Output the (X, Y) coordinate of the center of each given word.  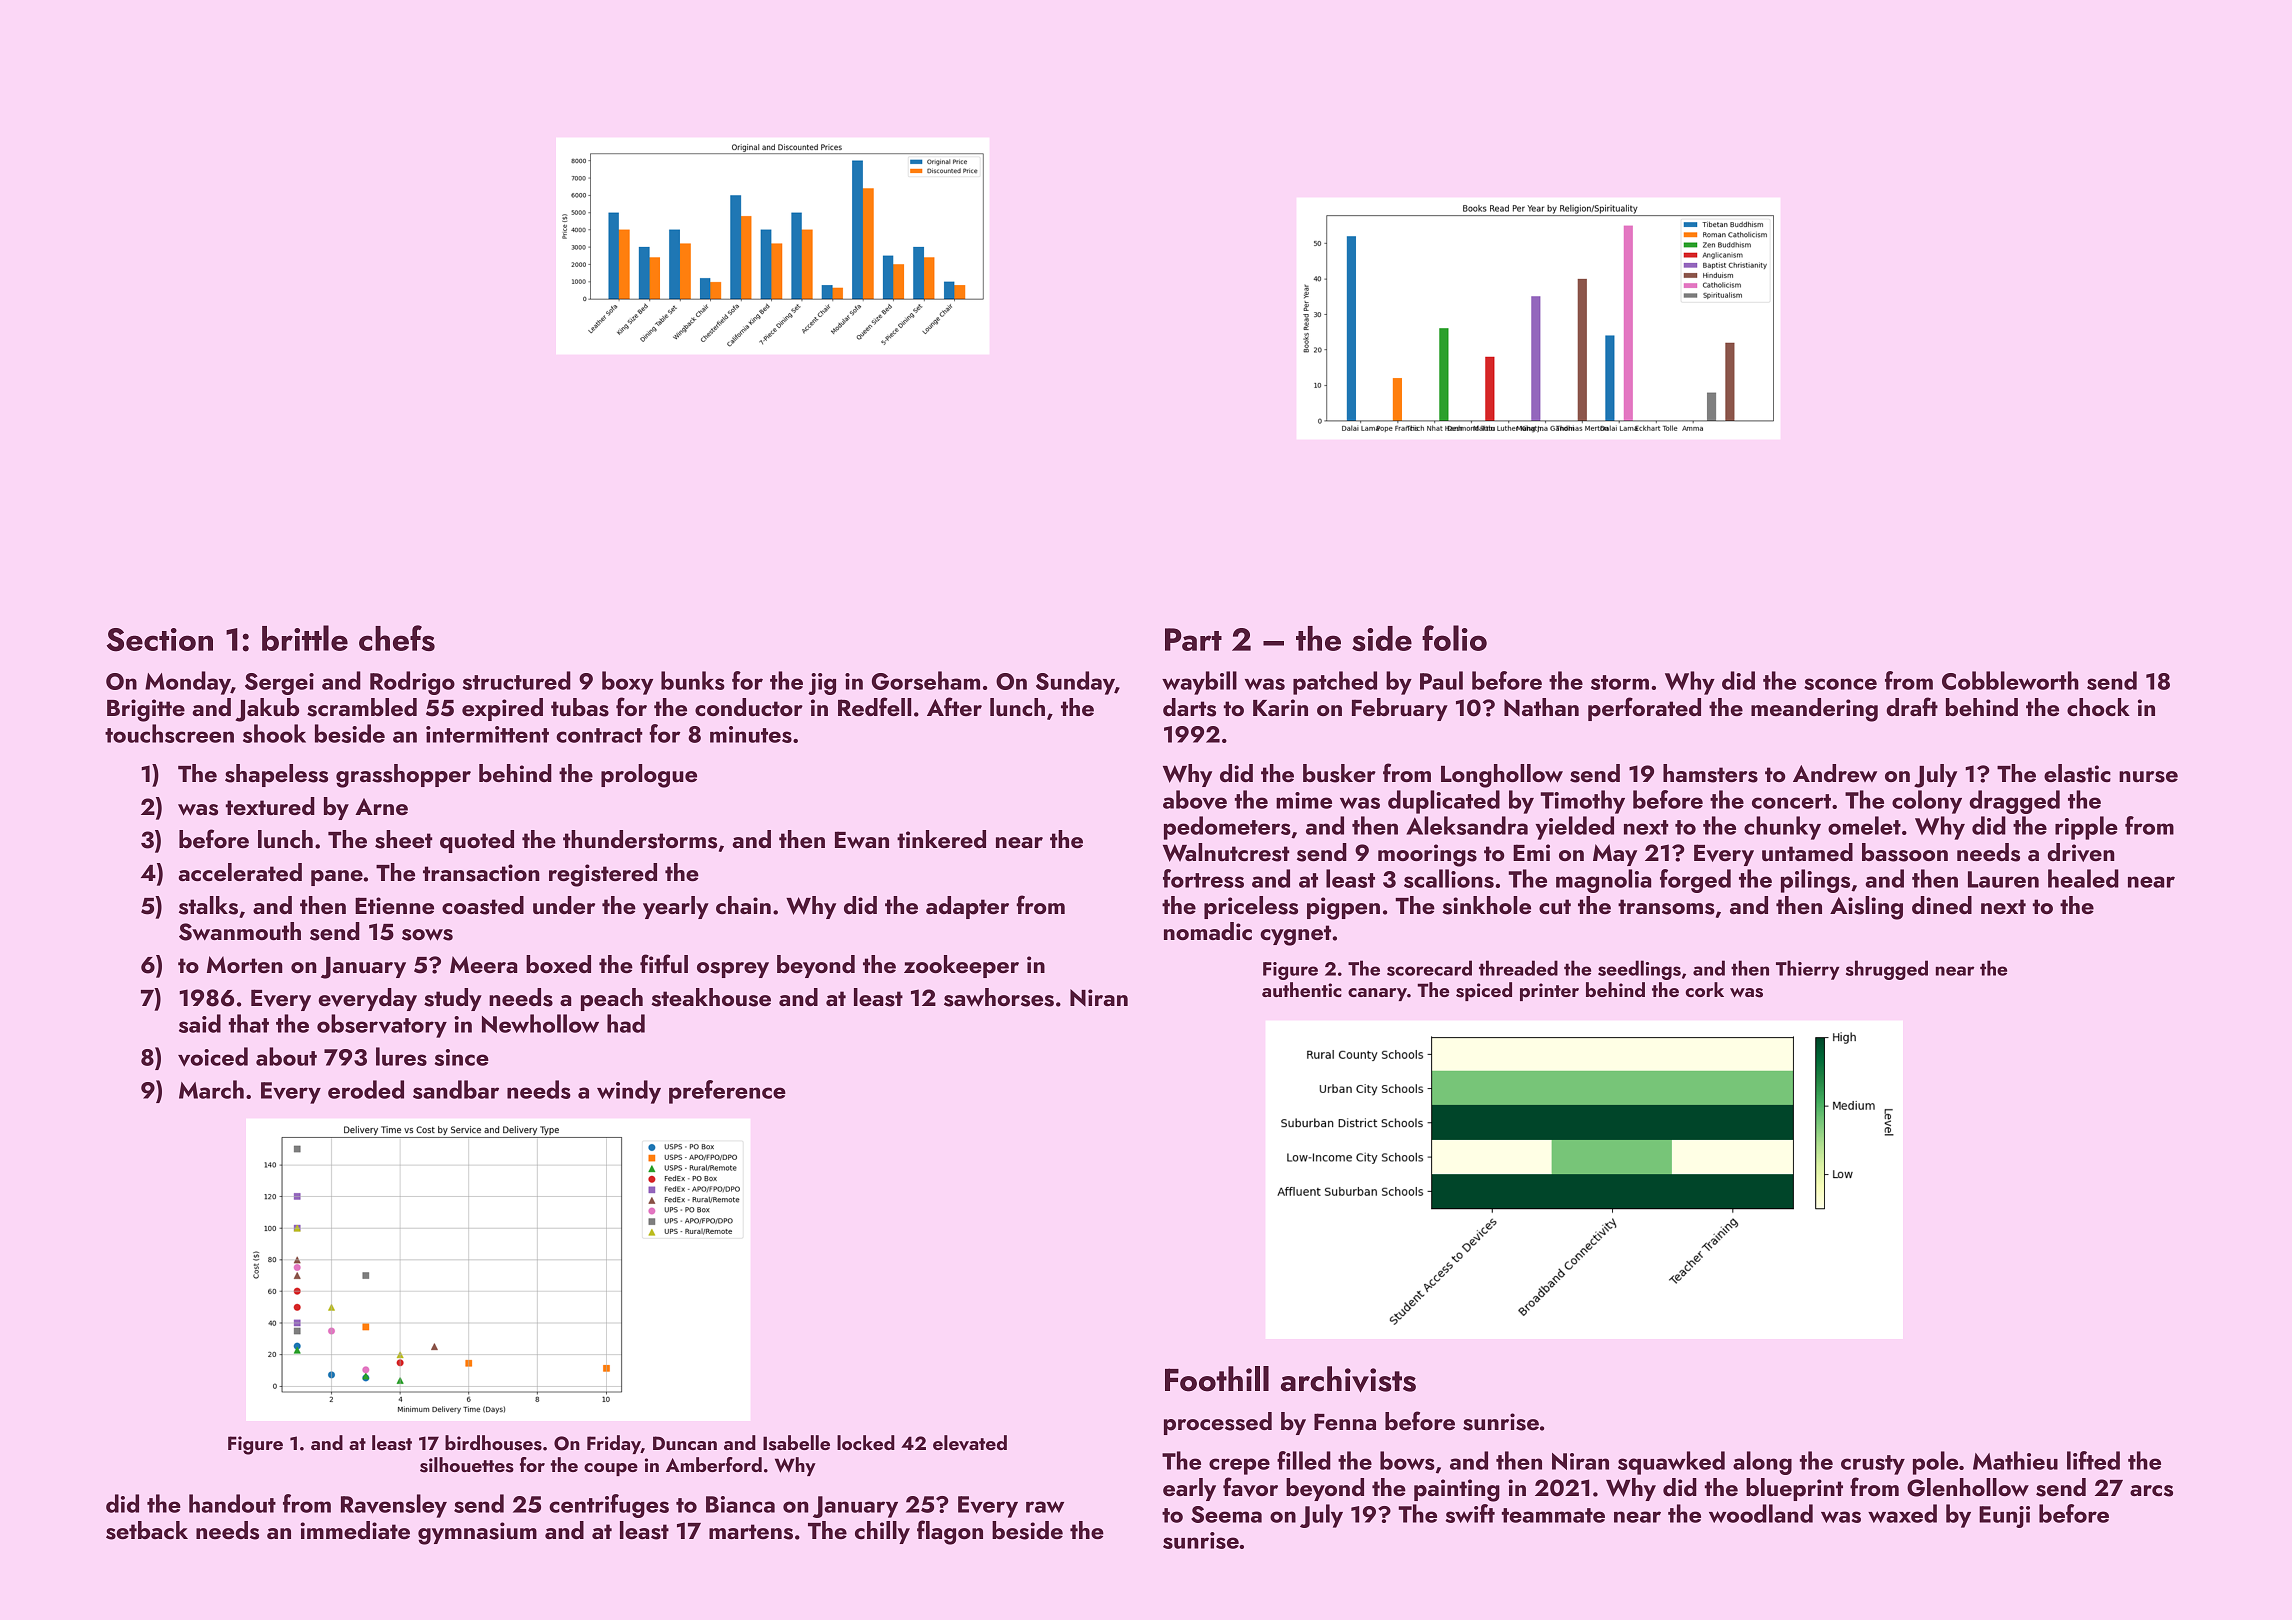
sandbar (456, 1089)
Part (1193, 639)
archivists (1348, 1379)
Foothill (1217, 1379)
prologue (649, 776)
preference (727, 1092)
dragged (2014, 802)
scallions (1449, 878)
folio (1454, 638)
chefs (397, 638)
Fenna (1345, 1421)
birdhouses (493, 1443)
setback (147, 1530)
